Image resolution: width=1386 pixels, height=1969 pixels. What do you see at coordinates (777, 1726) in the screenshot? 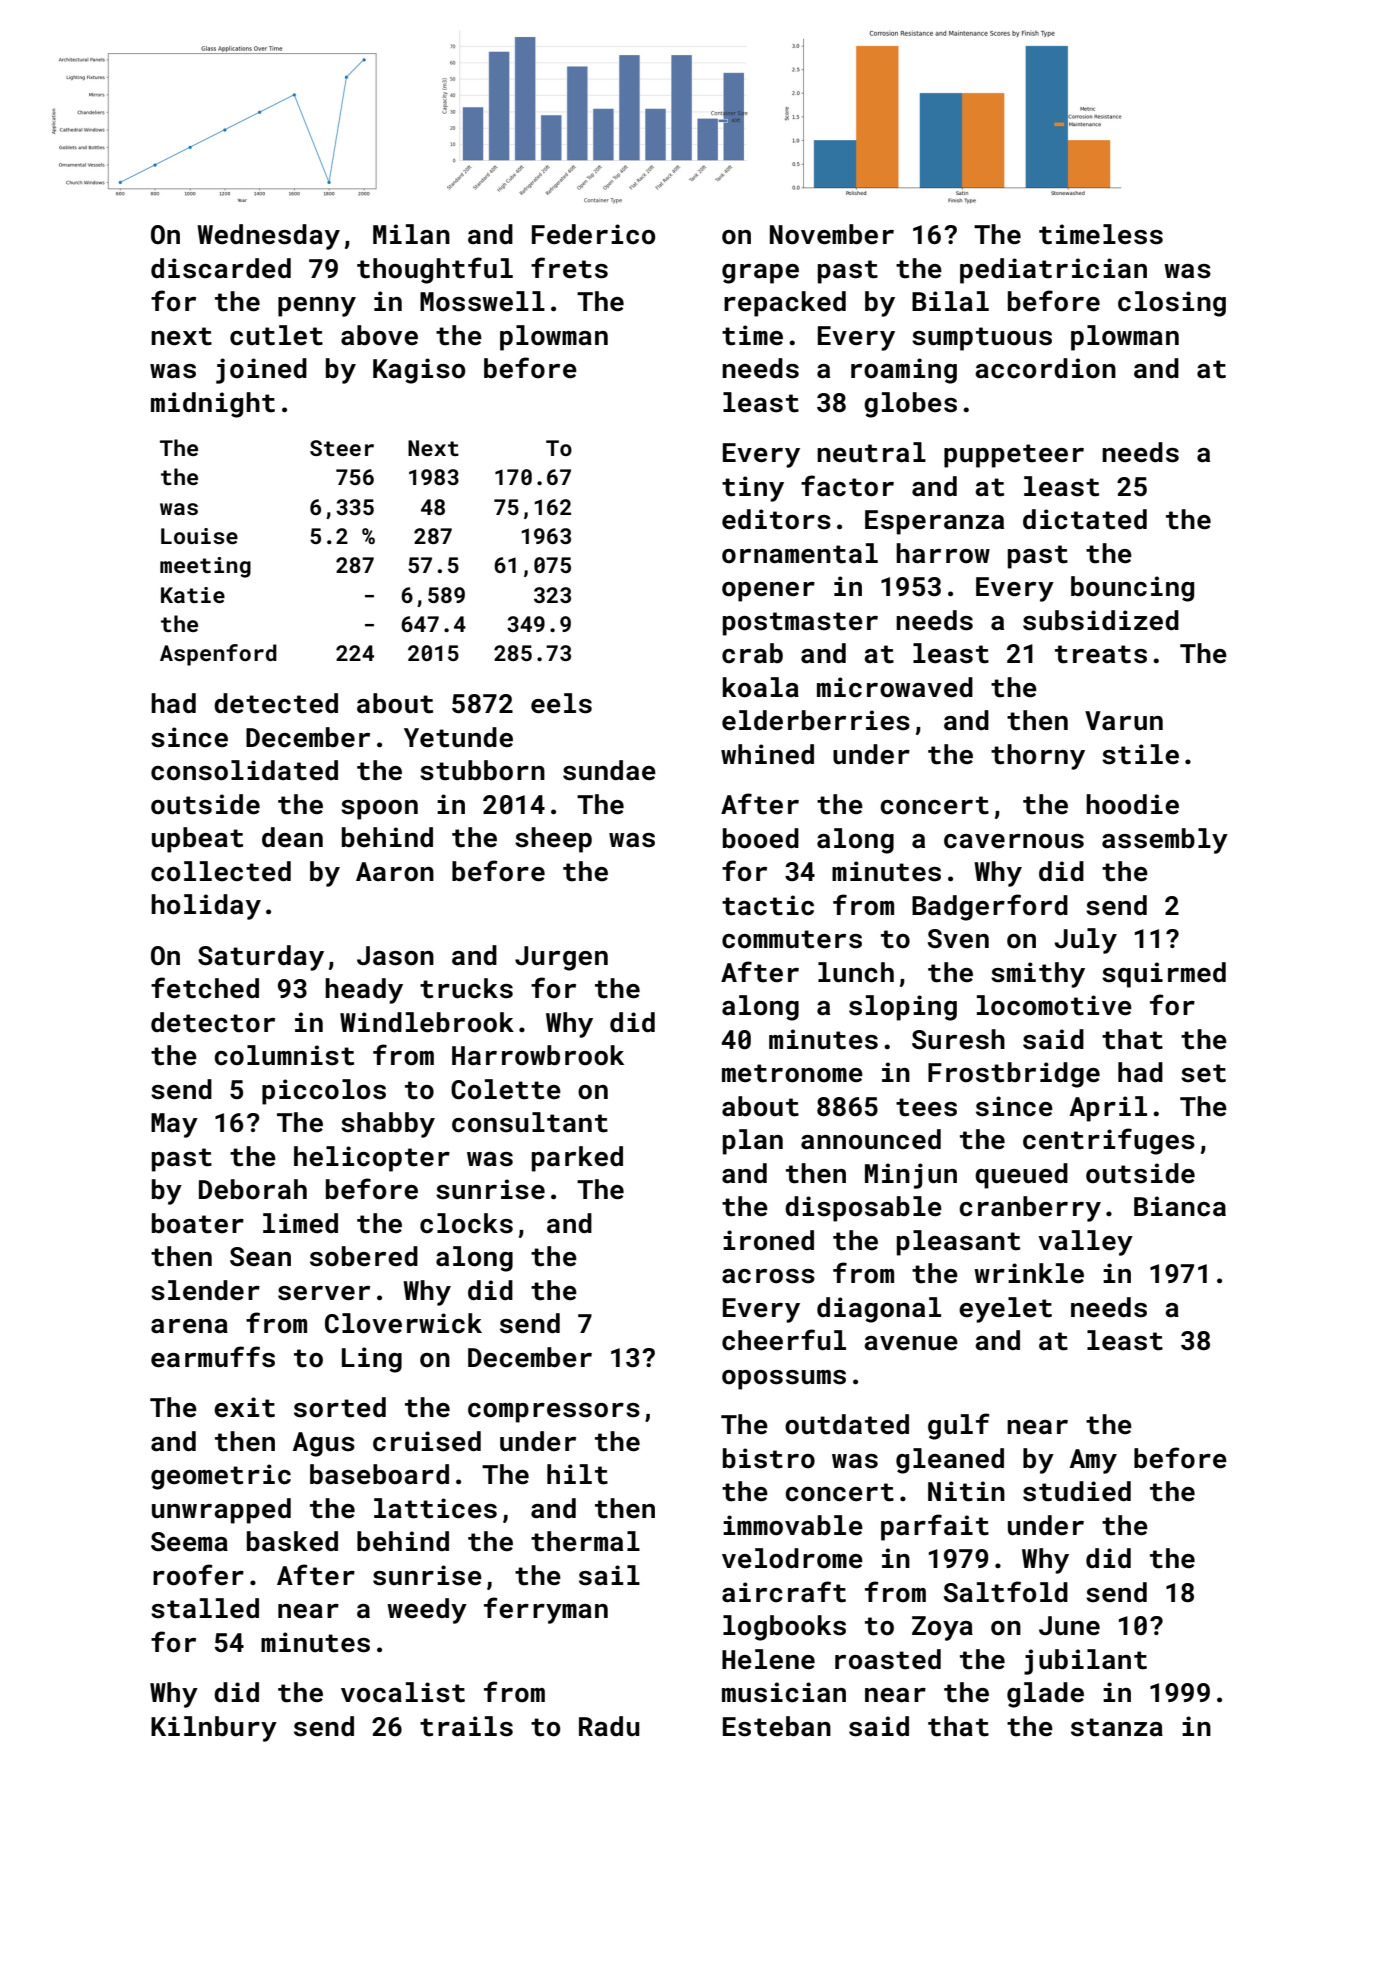
I see `Esteban` at bounding box center [777, 1726].
